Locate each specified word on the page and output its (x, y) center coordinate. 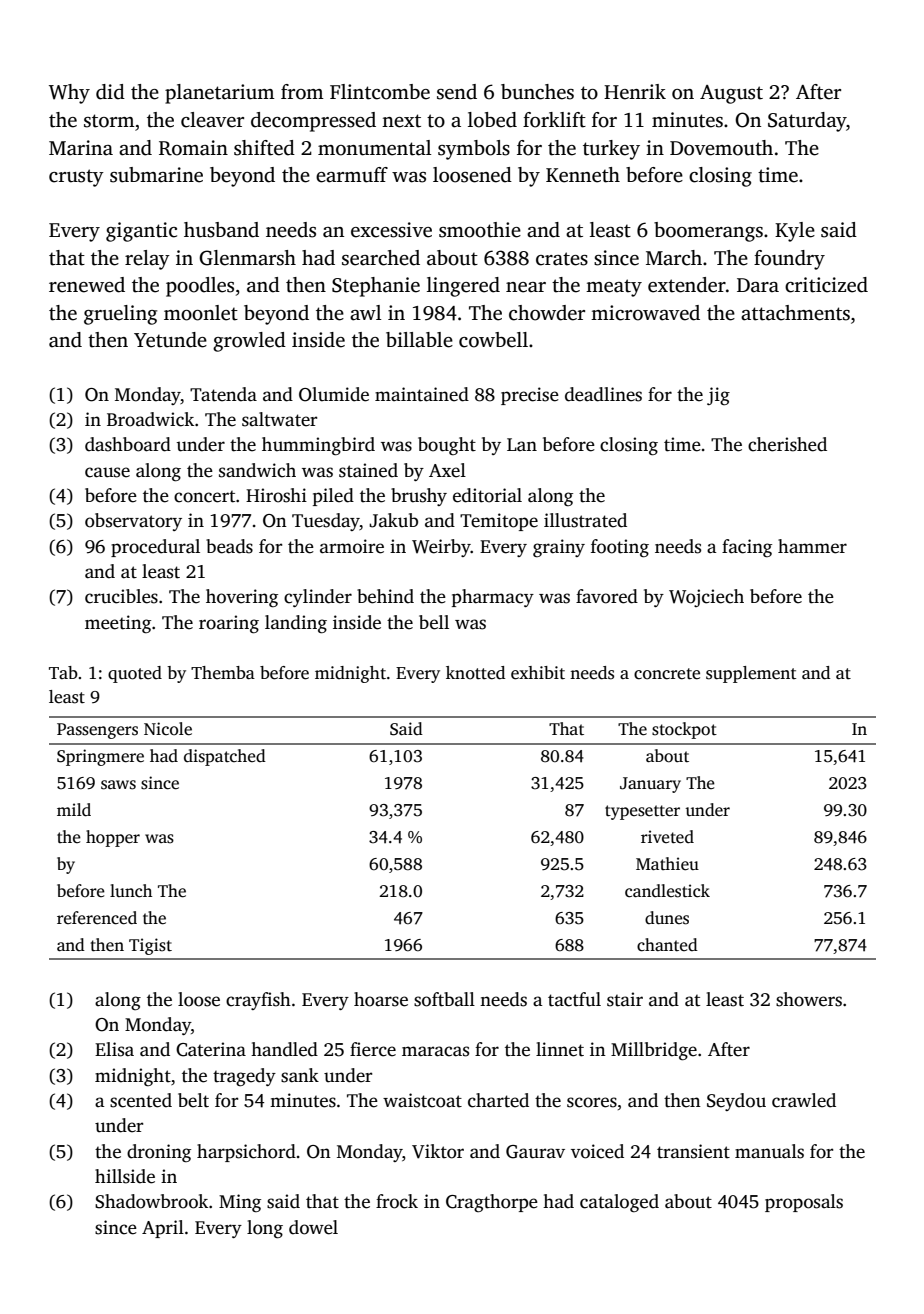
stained (368, 470)
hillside (125, 1176)
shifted (264, 148)
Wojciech (706, 598)
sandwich (257, 470)
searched (381, 258)
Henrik (635, 92)
